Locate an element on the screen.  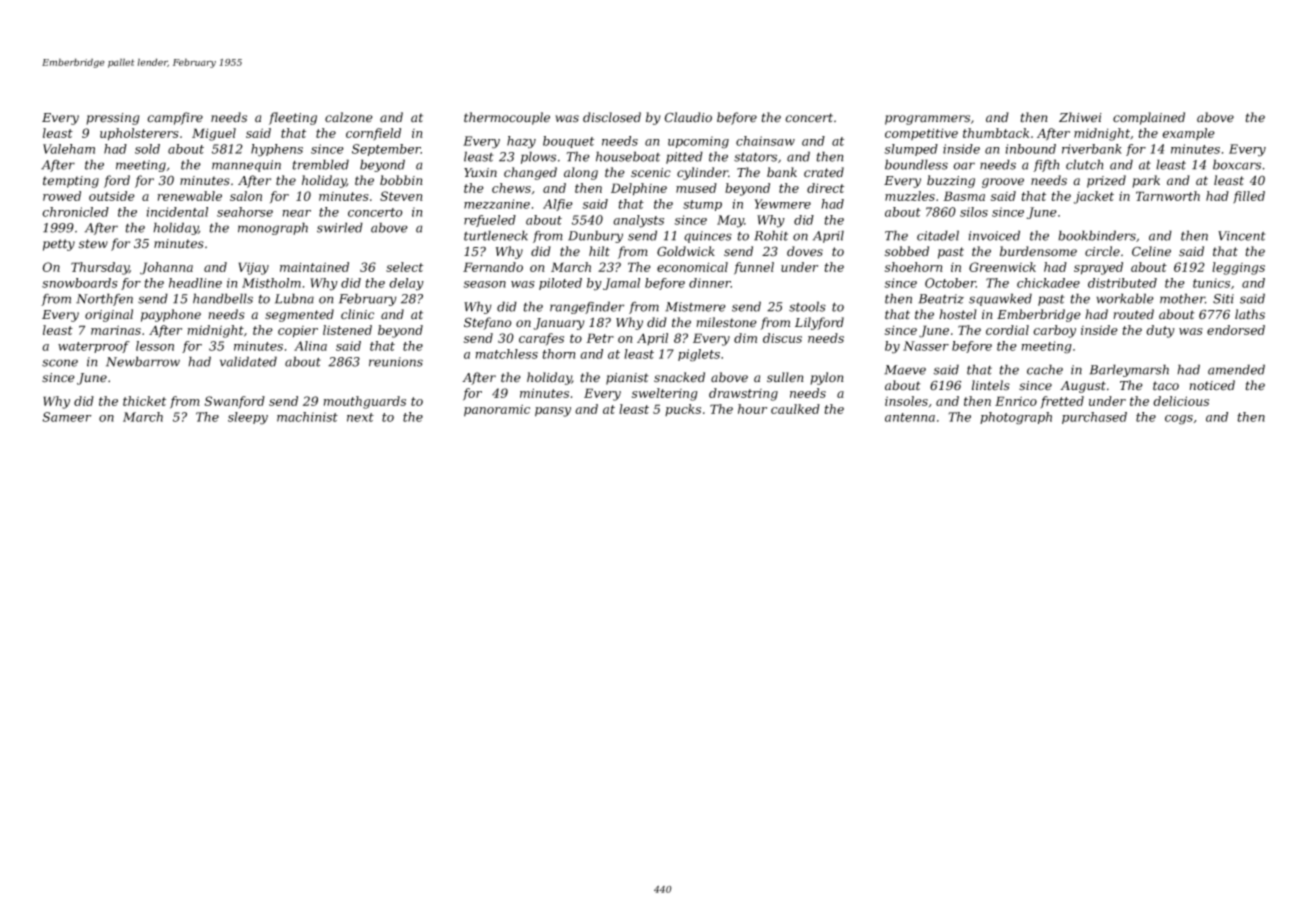
chainsaw is located at coordinates (765, 141).
